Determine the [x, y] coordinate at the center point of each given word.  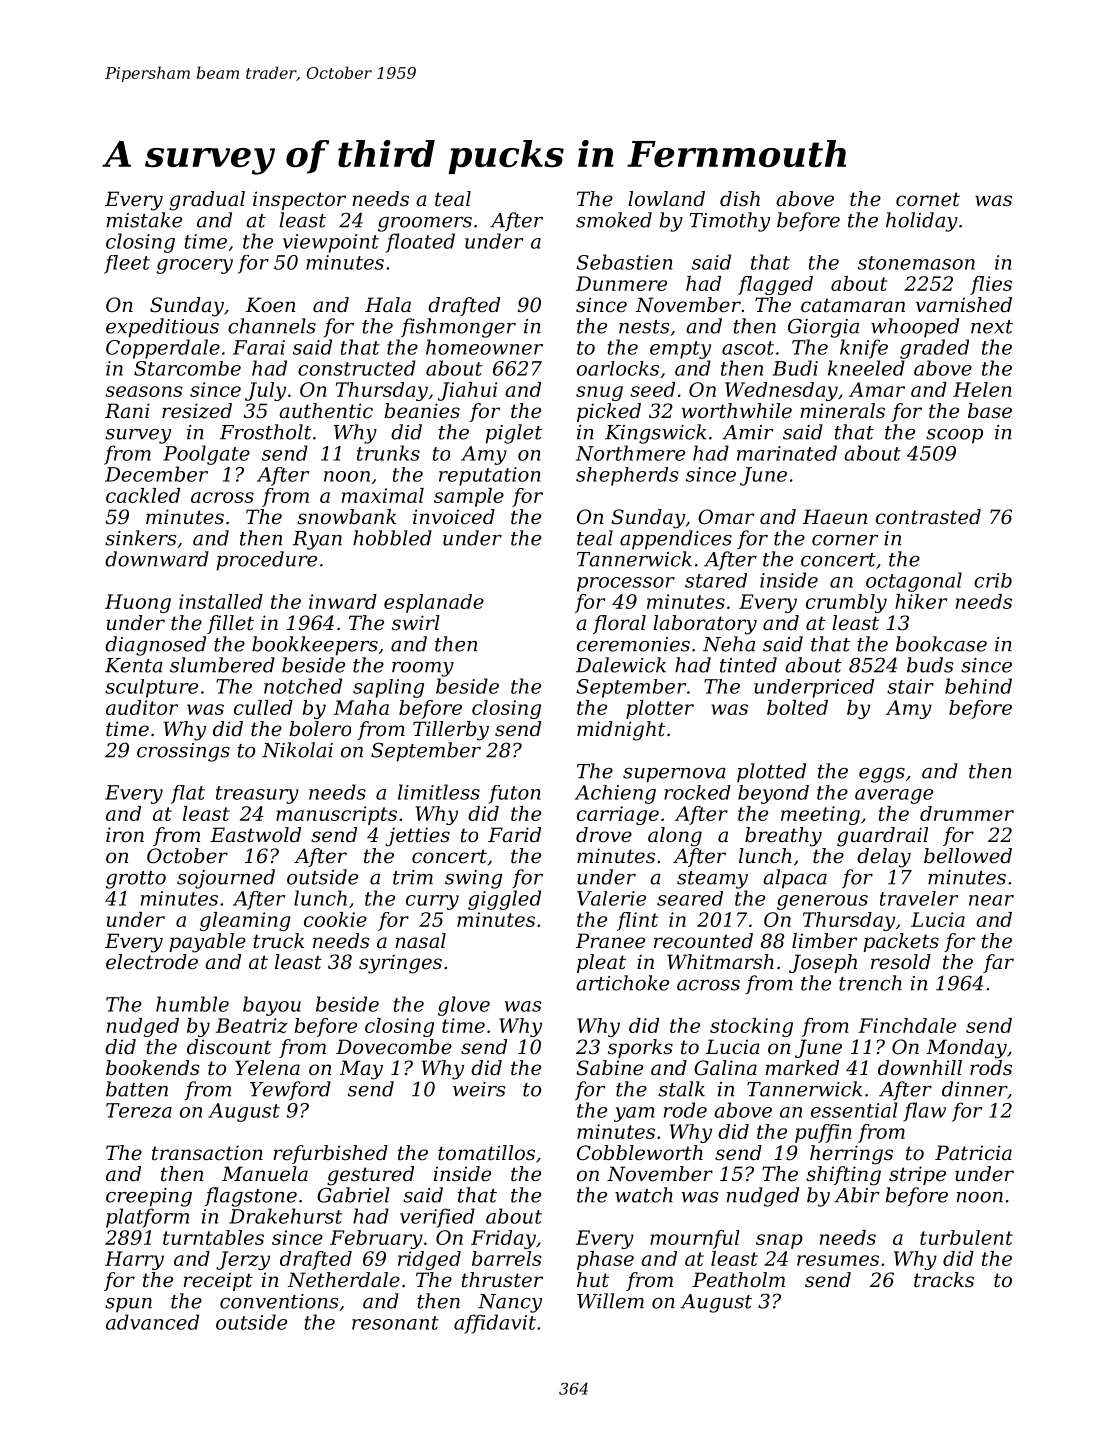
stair [910, 686]
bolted [797, 707]
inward [343, 601]
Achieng [615, 794]
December [156, 474]
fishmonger [458, 328]
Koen [270, 305]
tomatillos [486, 1153]
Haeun [835, 517]
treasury [257, 795]
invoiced [454, 517]
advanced [152, 1322]
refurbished [330, 1154]
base [990, 410]
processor [626, 584]
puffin [823, 1133]
